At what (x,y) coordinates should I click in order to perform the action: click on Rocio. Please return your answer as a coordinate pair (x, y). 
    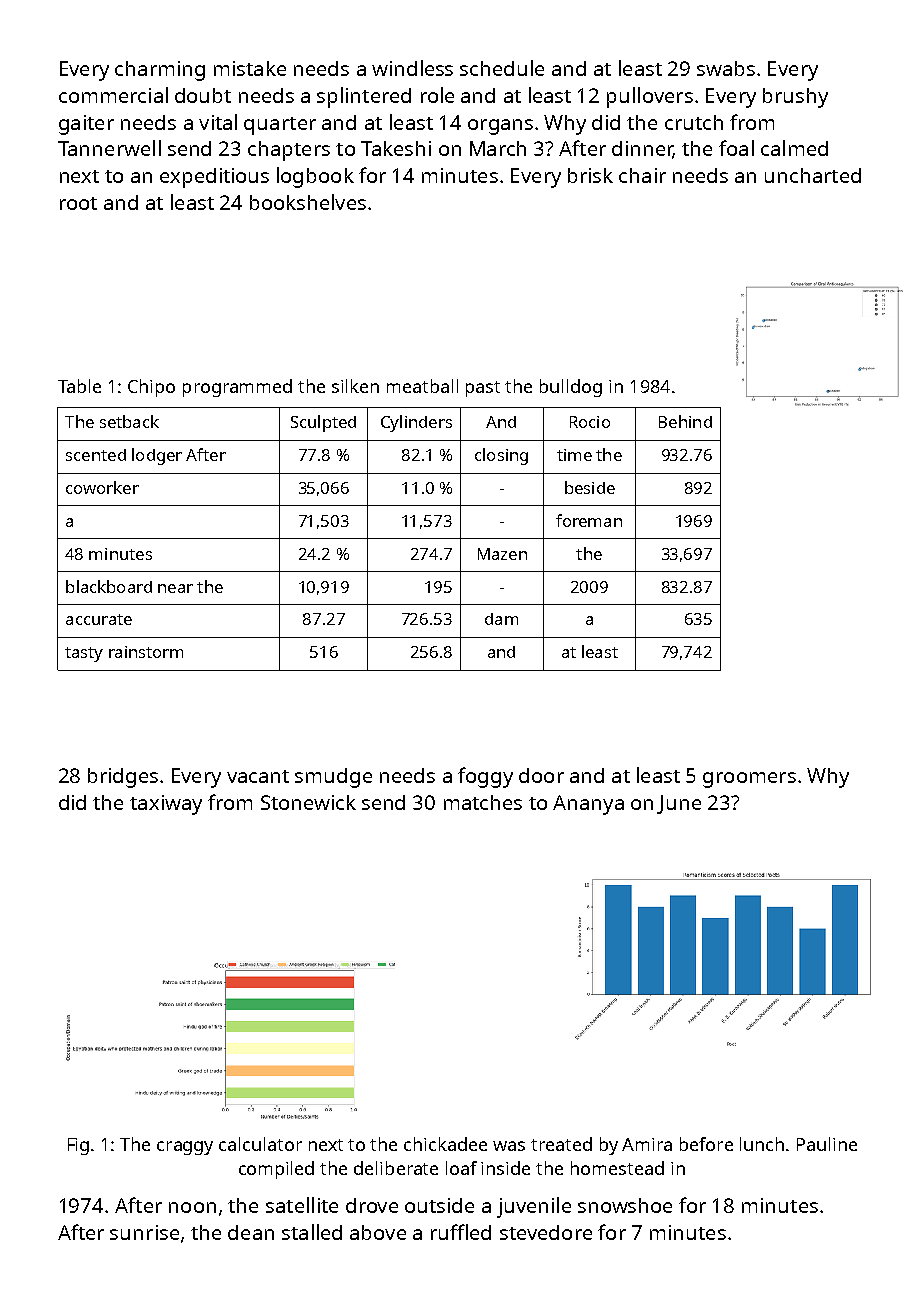
    Looking at the image, I should click on (590, 422).
